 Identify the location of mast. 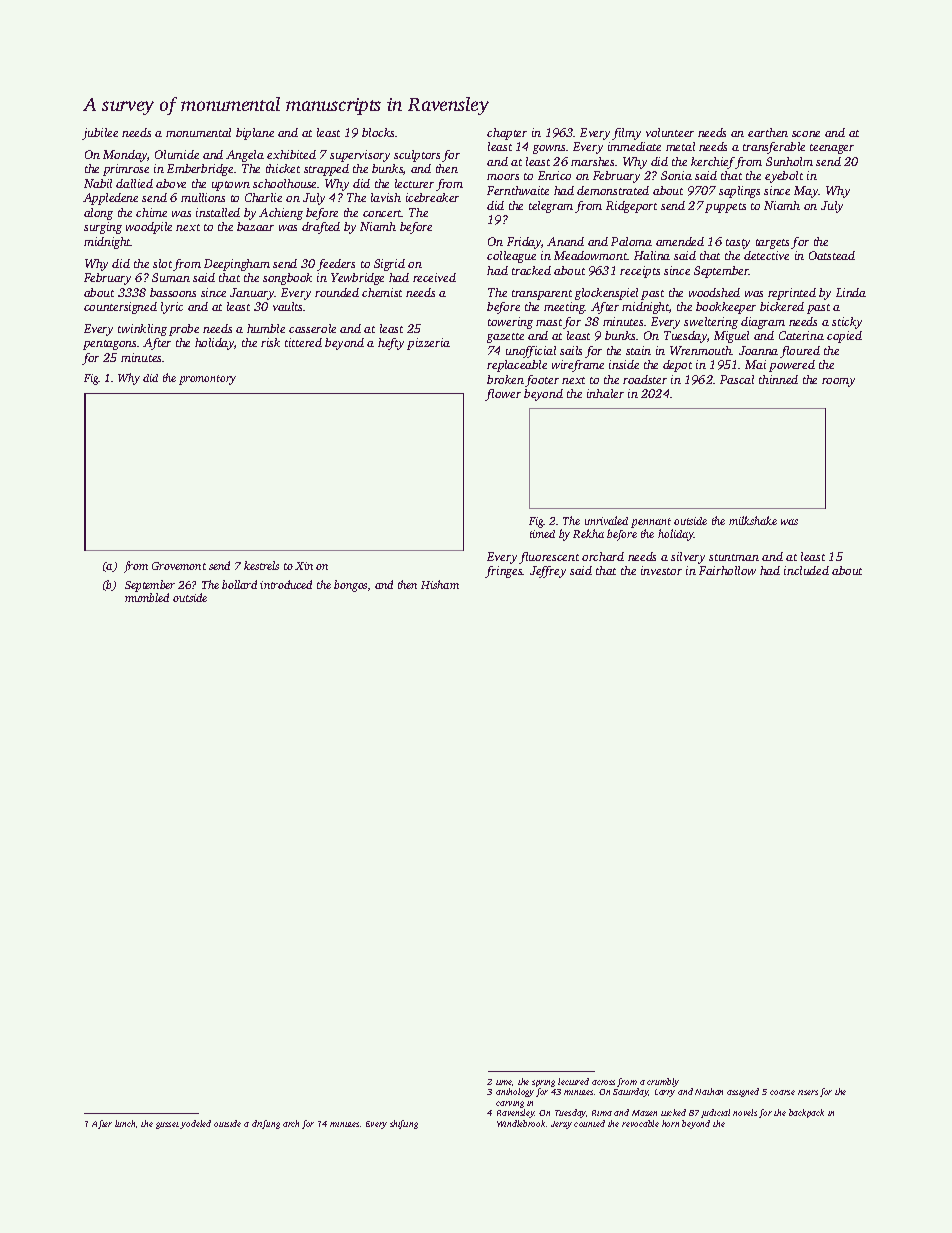
(549, 322).
